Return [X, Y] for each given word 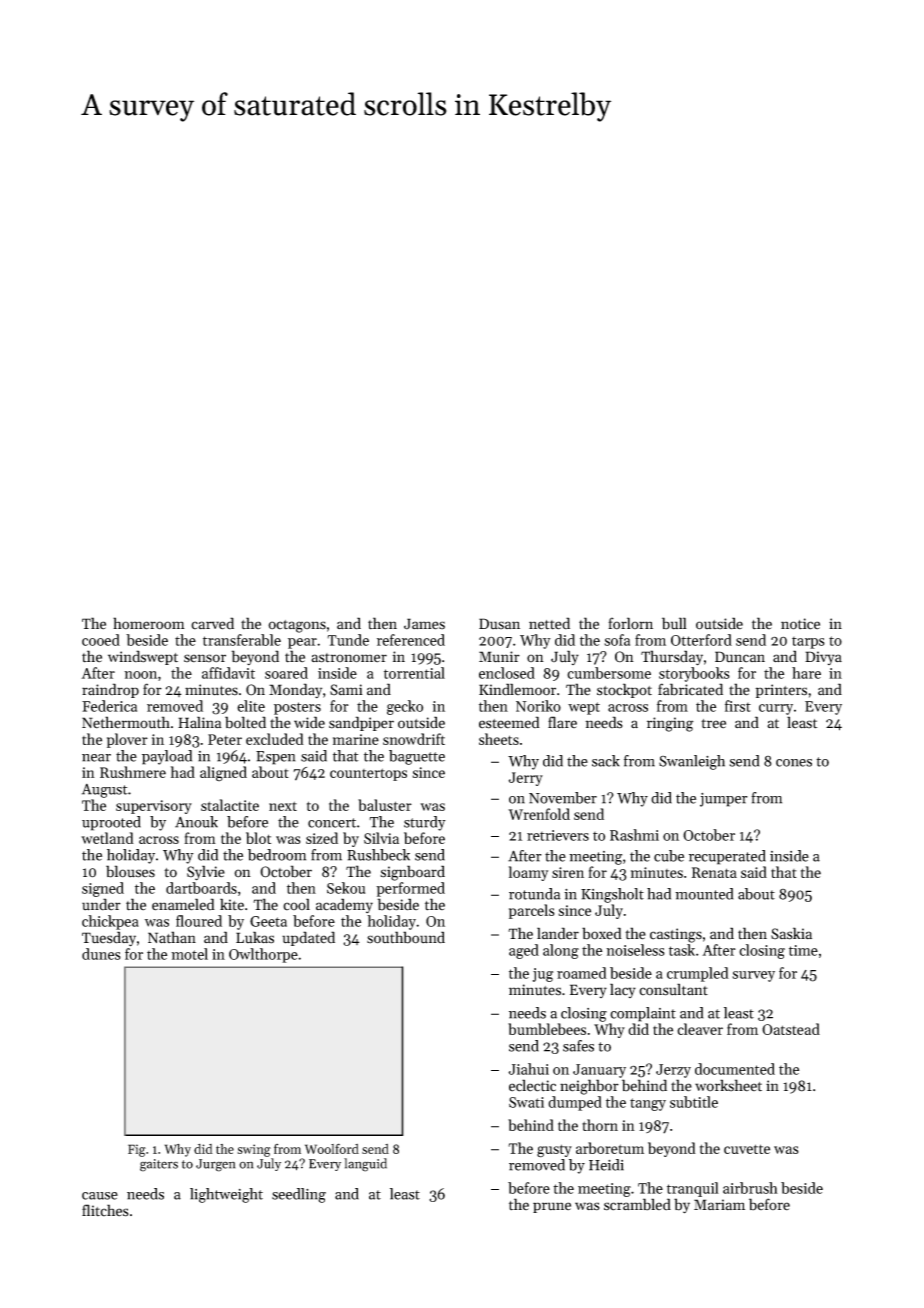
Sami [346, 690]
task [682, 950]
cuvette [747, 1149]
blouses [130, 871]
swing [254, 1150]
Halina [200, 722]
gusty [554, 1151]
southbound [406, 937]
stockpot [624, 690]
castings [676, 935]
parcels [532, 911]
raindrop [110, 690]
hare [806, 673]
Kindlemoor [517, 689]
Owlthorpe [263, 955]
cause [100, 1196]
